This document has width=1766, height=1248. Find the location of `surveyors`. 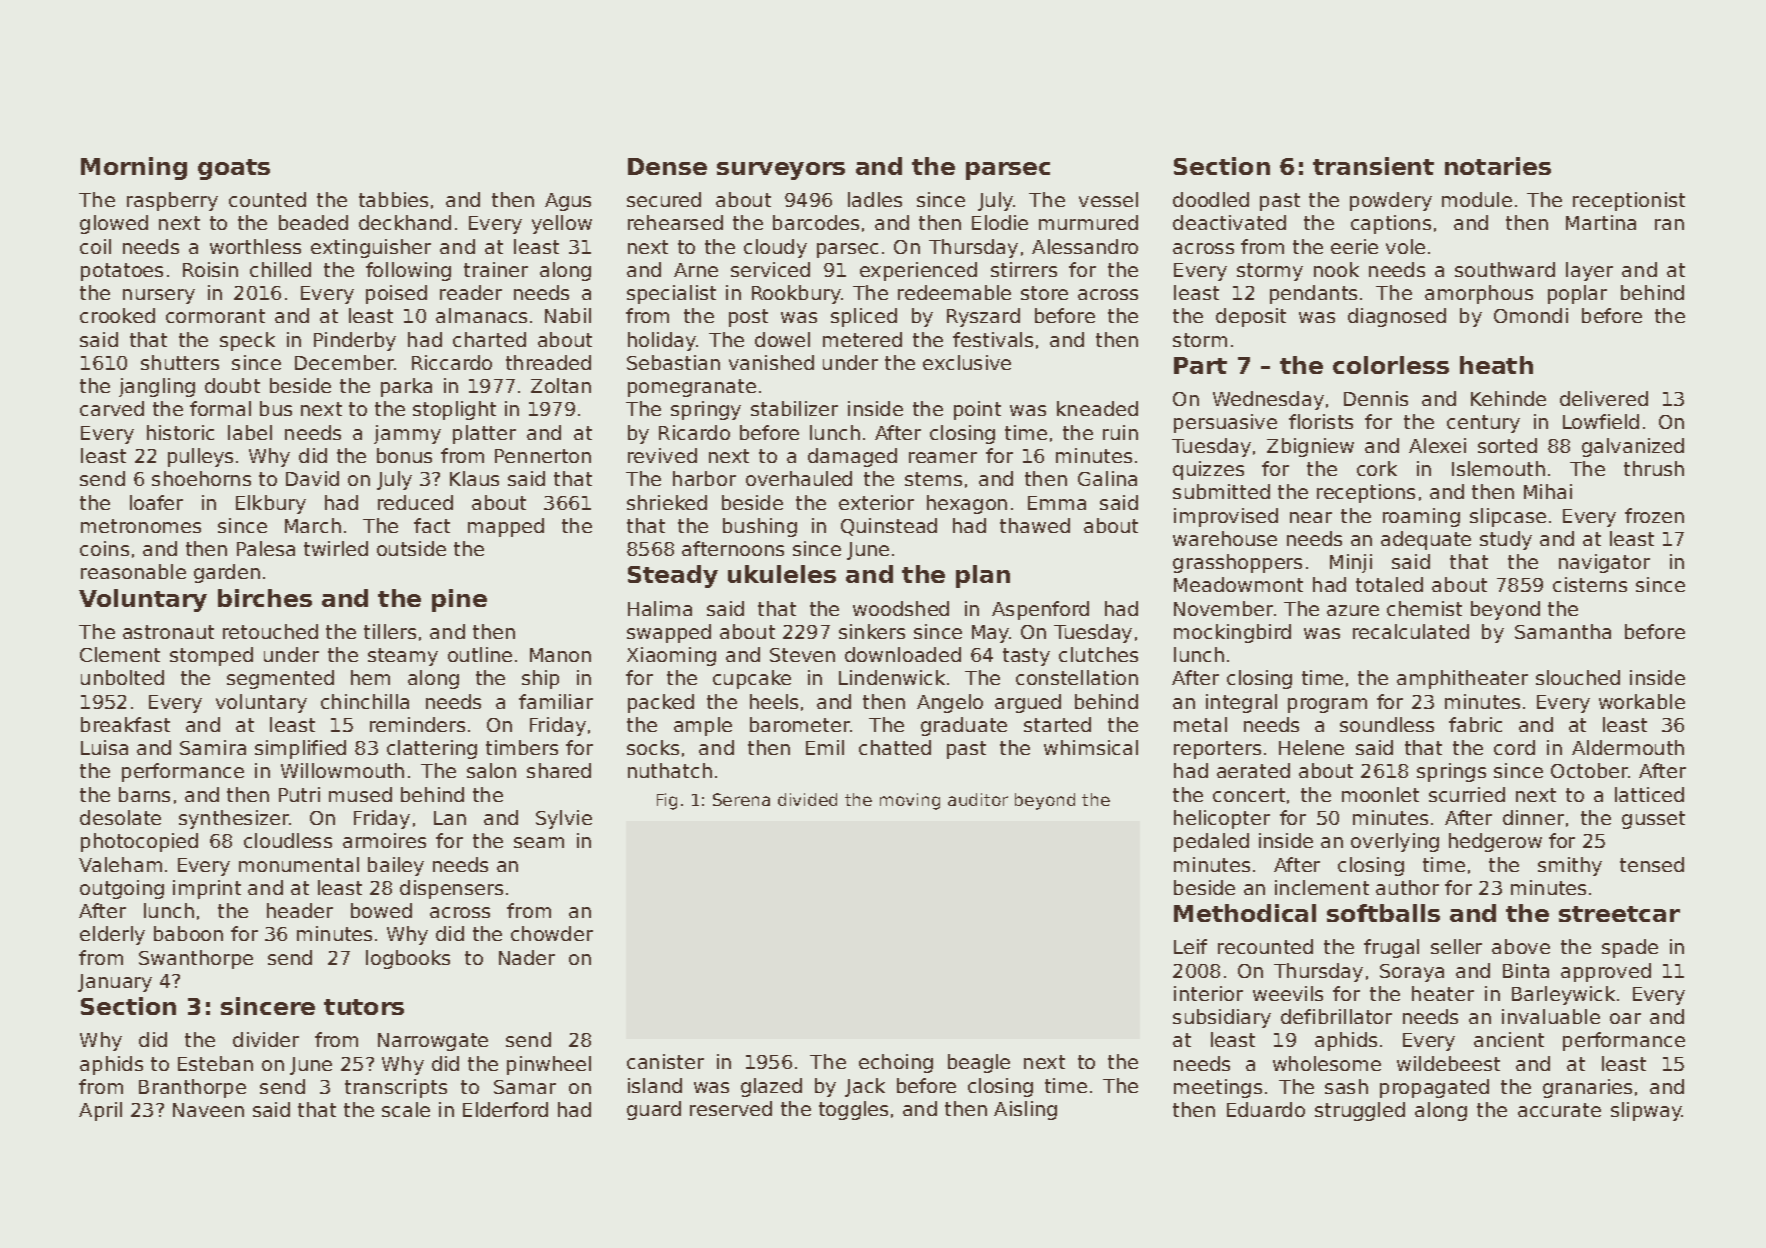

surveyors is located at coordinates (781, 171).
